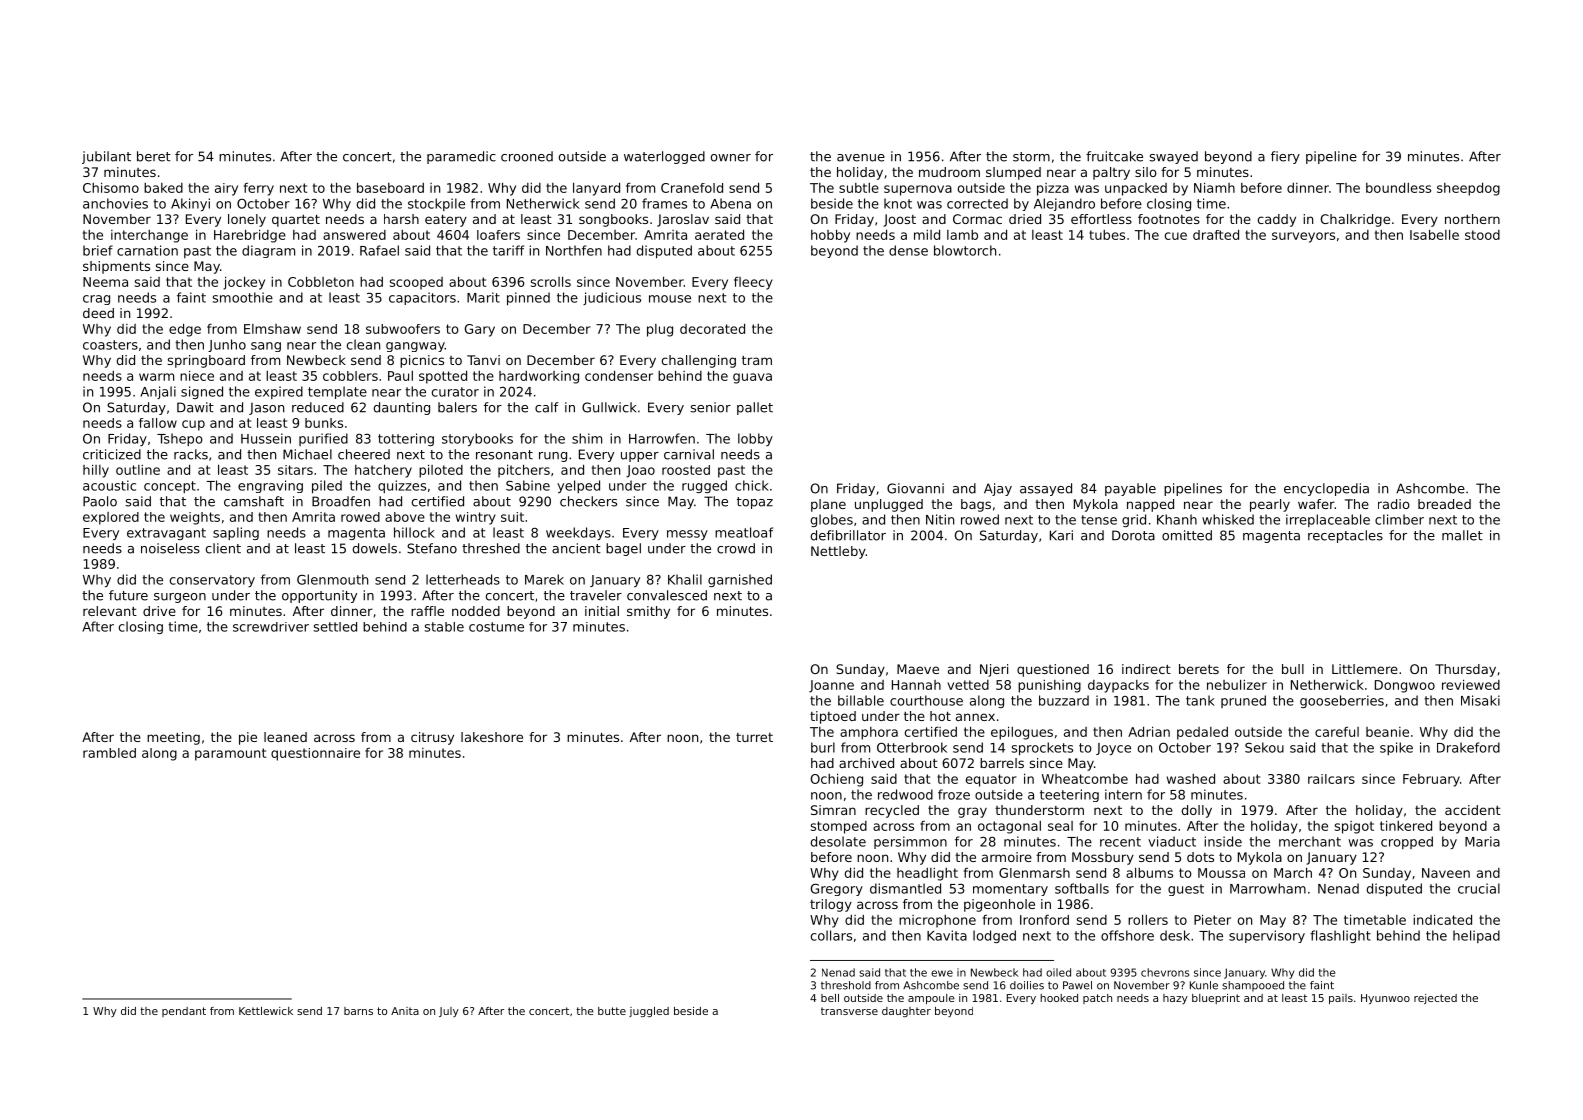 This screenshot has height=1120, width=1583. What do you see at coordinates (379, 250) in the screenshot?
I see `Rafael` at bounding box center [379, 250].
